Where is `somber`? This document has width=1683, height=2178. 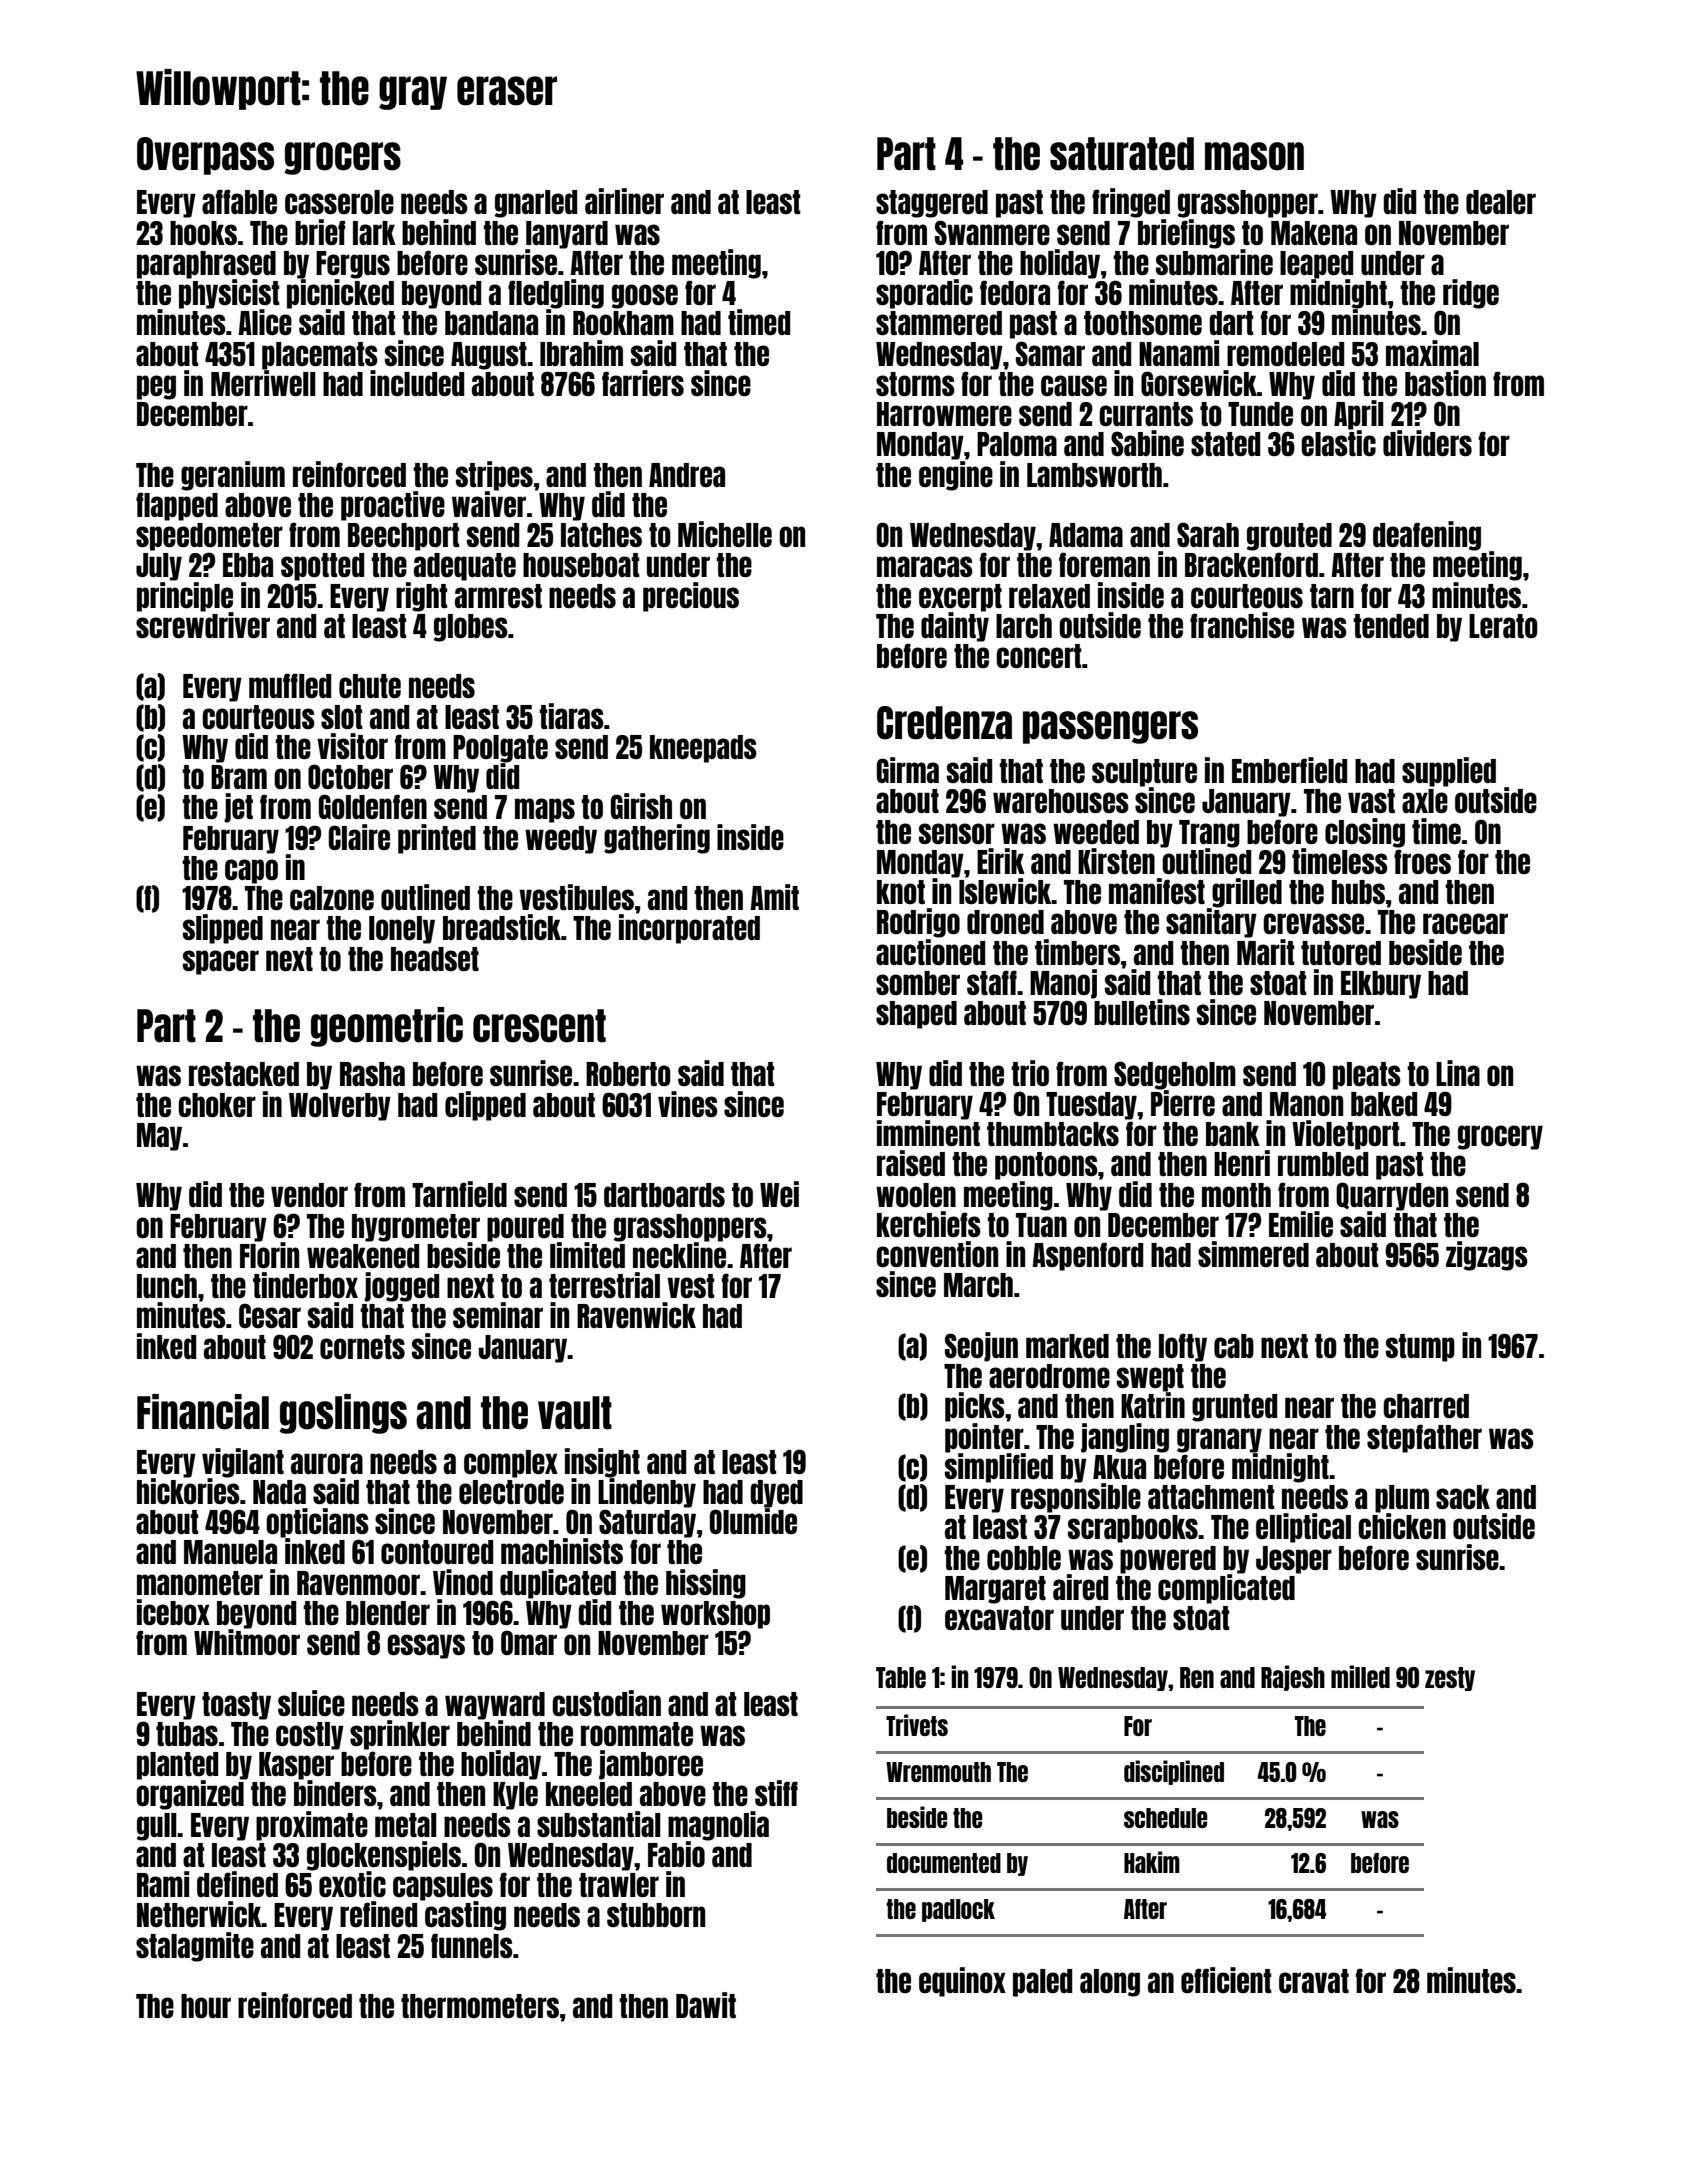 somber is located at coordinates (918, 983).
